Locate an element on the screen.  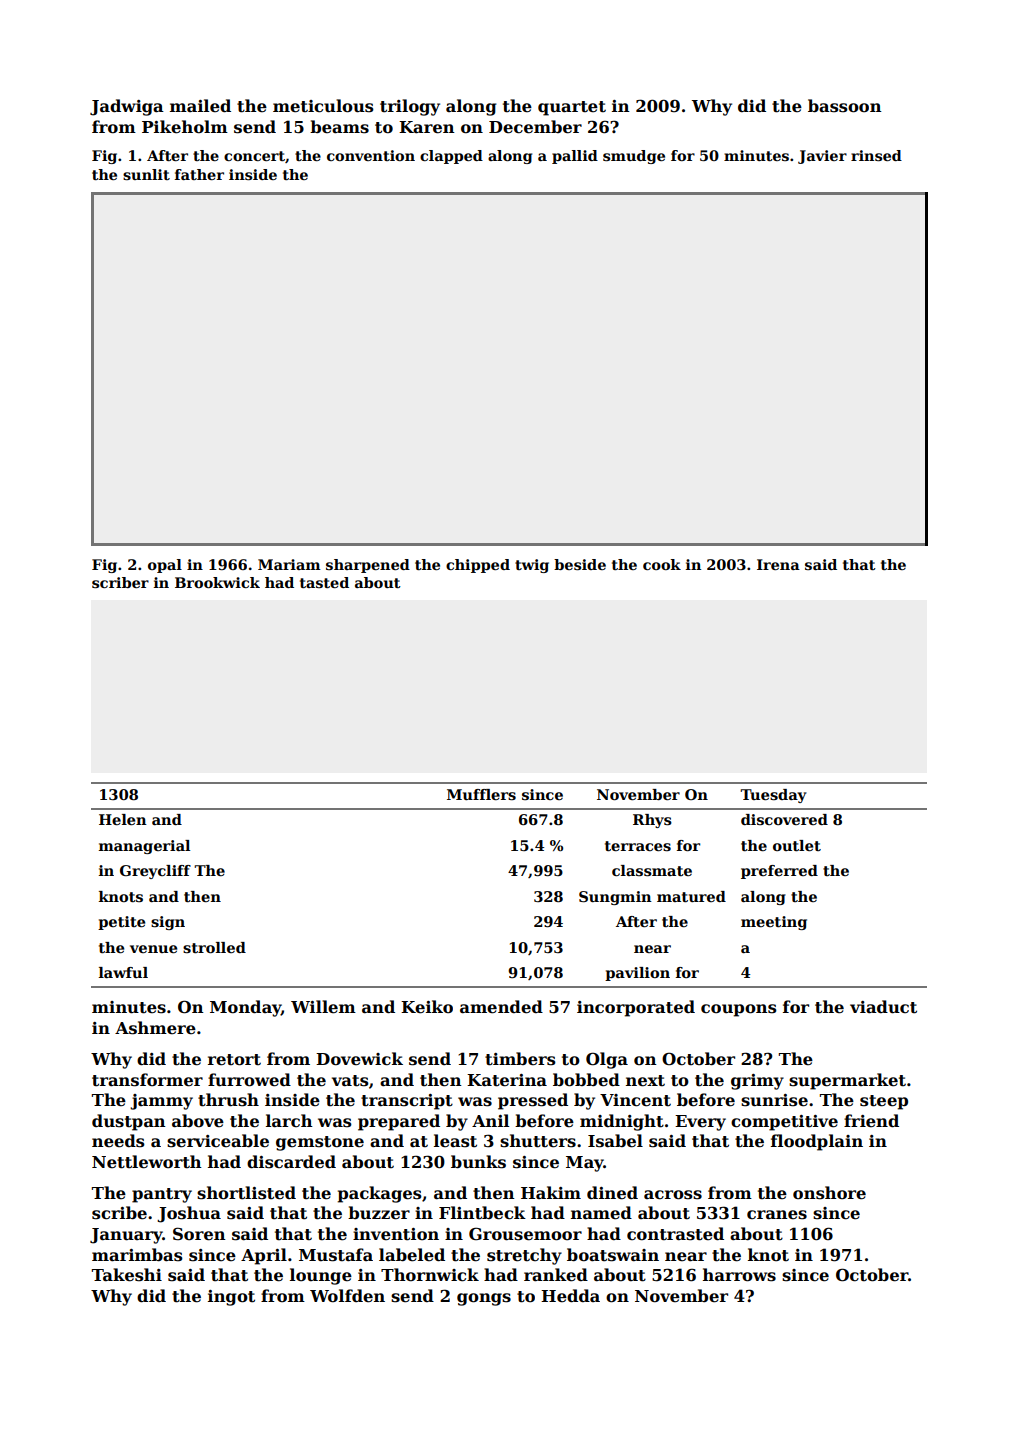
sunlit is located at coordinates (146, 174).
